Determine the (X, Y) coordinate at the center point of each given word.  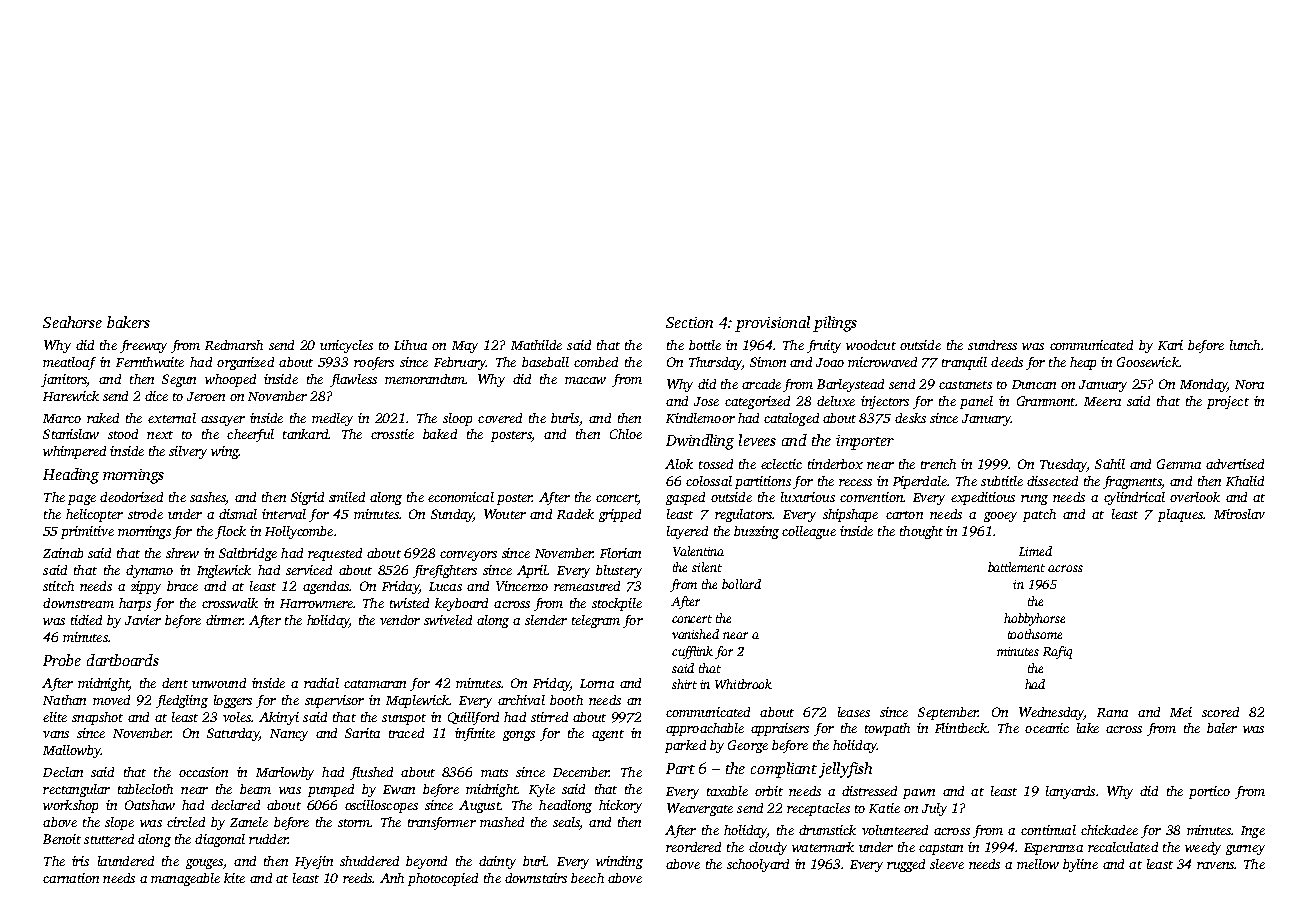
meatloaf (69, 363)
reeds (357, 878)
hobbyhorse (1034, 619)
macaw (585, 380)
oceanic (1047, 728)
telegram (596, 621)
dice (156, 396)
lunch (1245, 345)
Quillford (473, 718)
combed (596, 362)
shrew (182, 553)
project (1228, 402)
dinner (224, 620)
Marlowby (285, 773)
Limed (1035, 551)
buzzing (756, 532)
